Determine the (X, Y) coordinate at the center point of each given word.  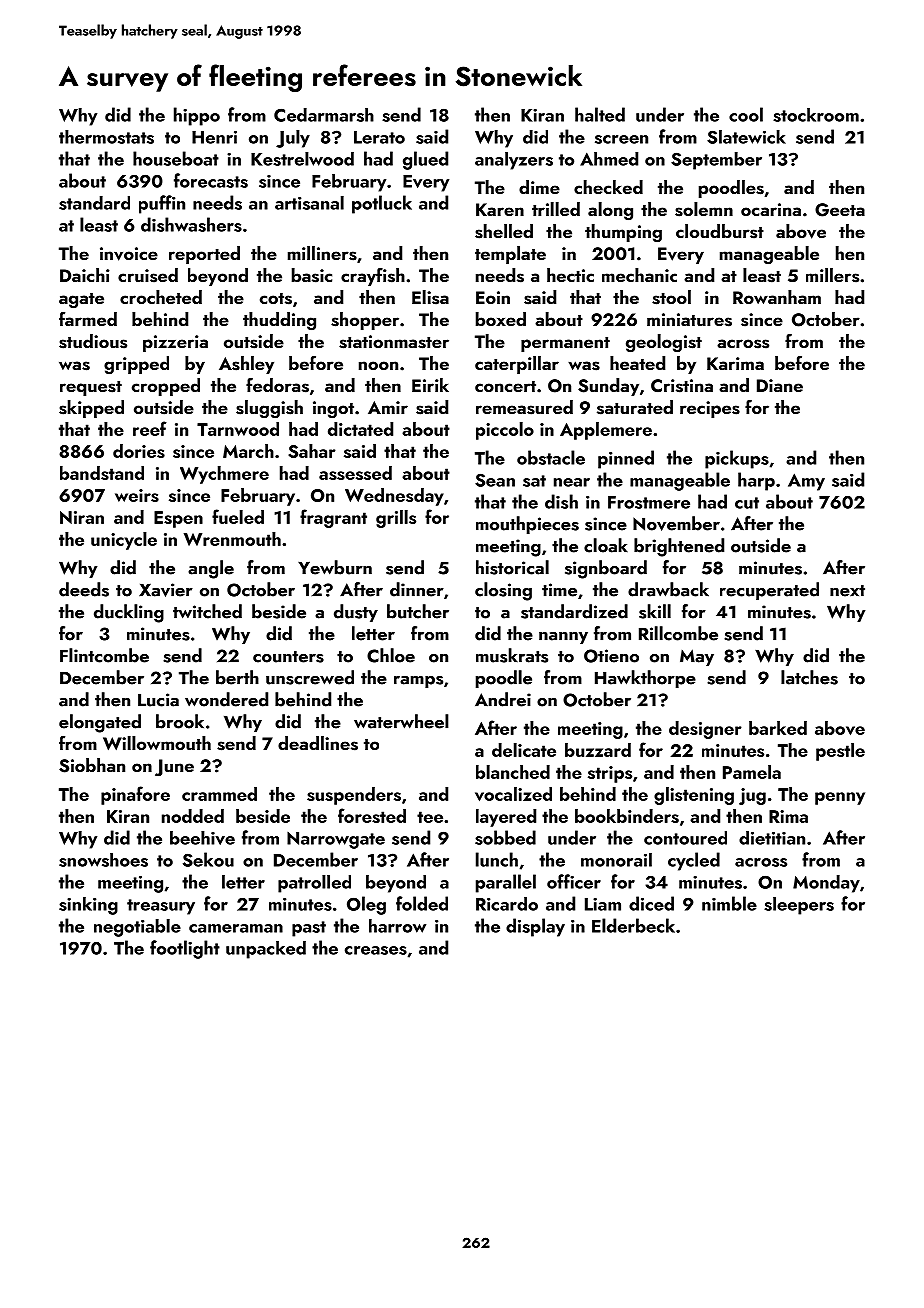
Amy (806, 482)
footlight (185, 949)
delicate (524, 750)
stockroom (816, 115)
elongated (100, 723)
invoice (129, 254)
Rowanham (777, 297)
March (248, 451)
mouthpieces (527, 525)
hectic (570, 275)
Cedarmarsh (324, 115)
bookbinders (627, 816)
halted (600, 114)
